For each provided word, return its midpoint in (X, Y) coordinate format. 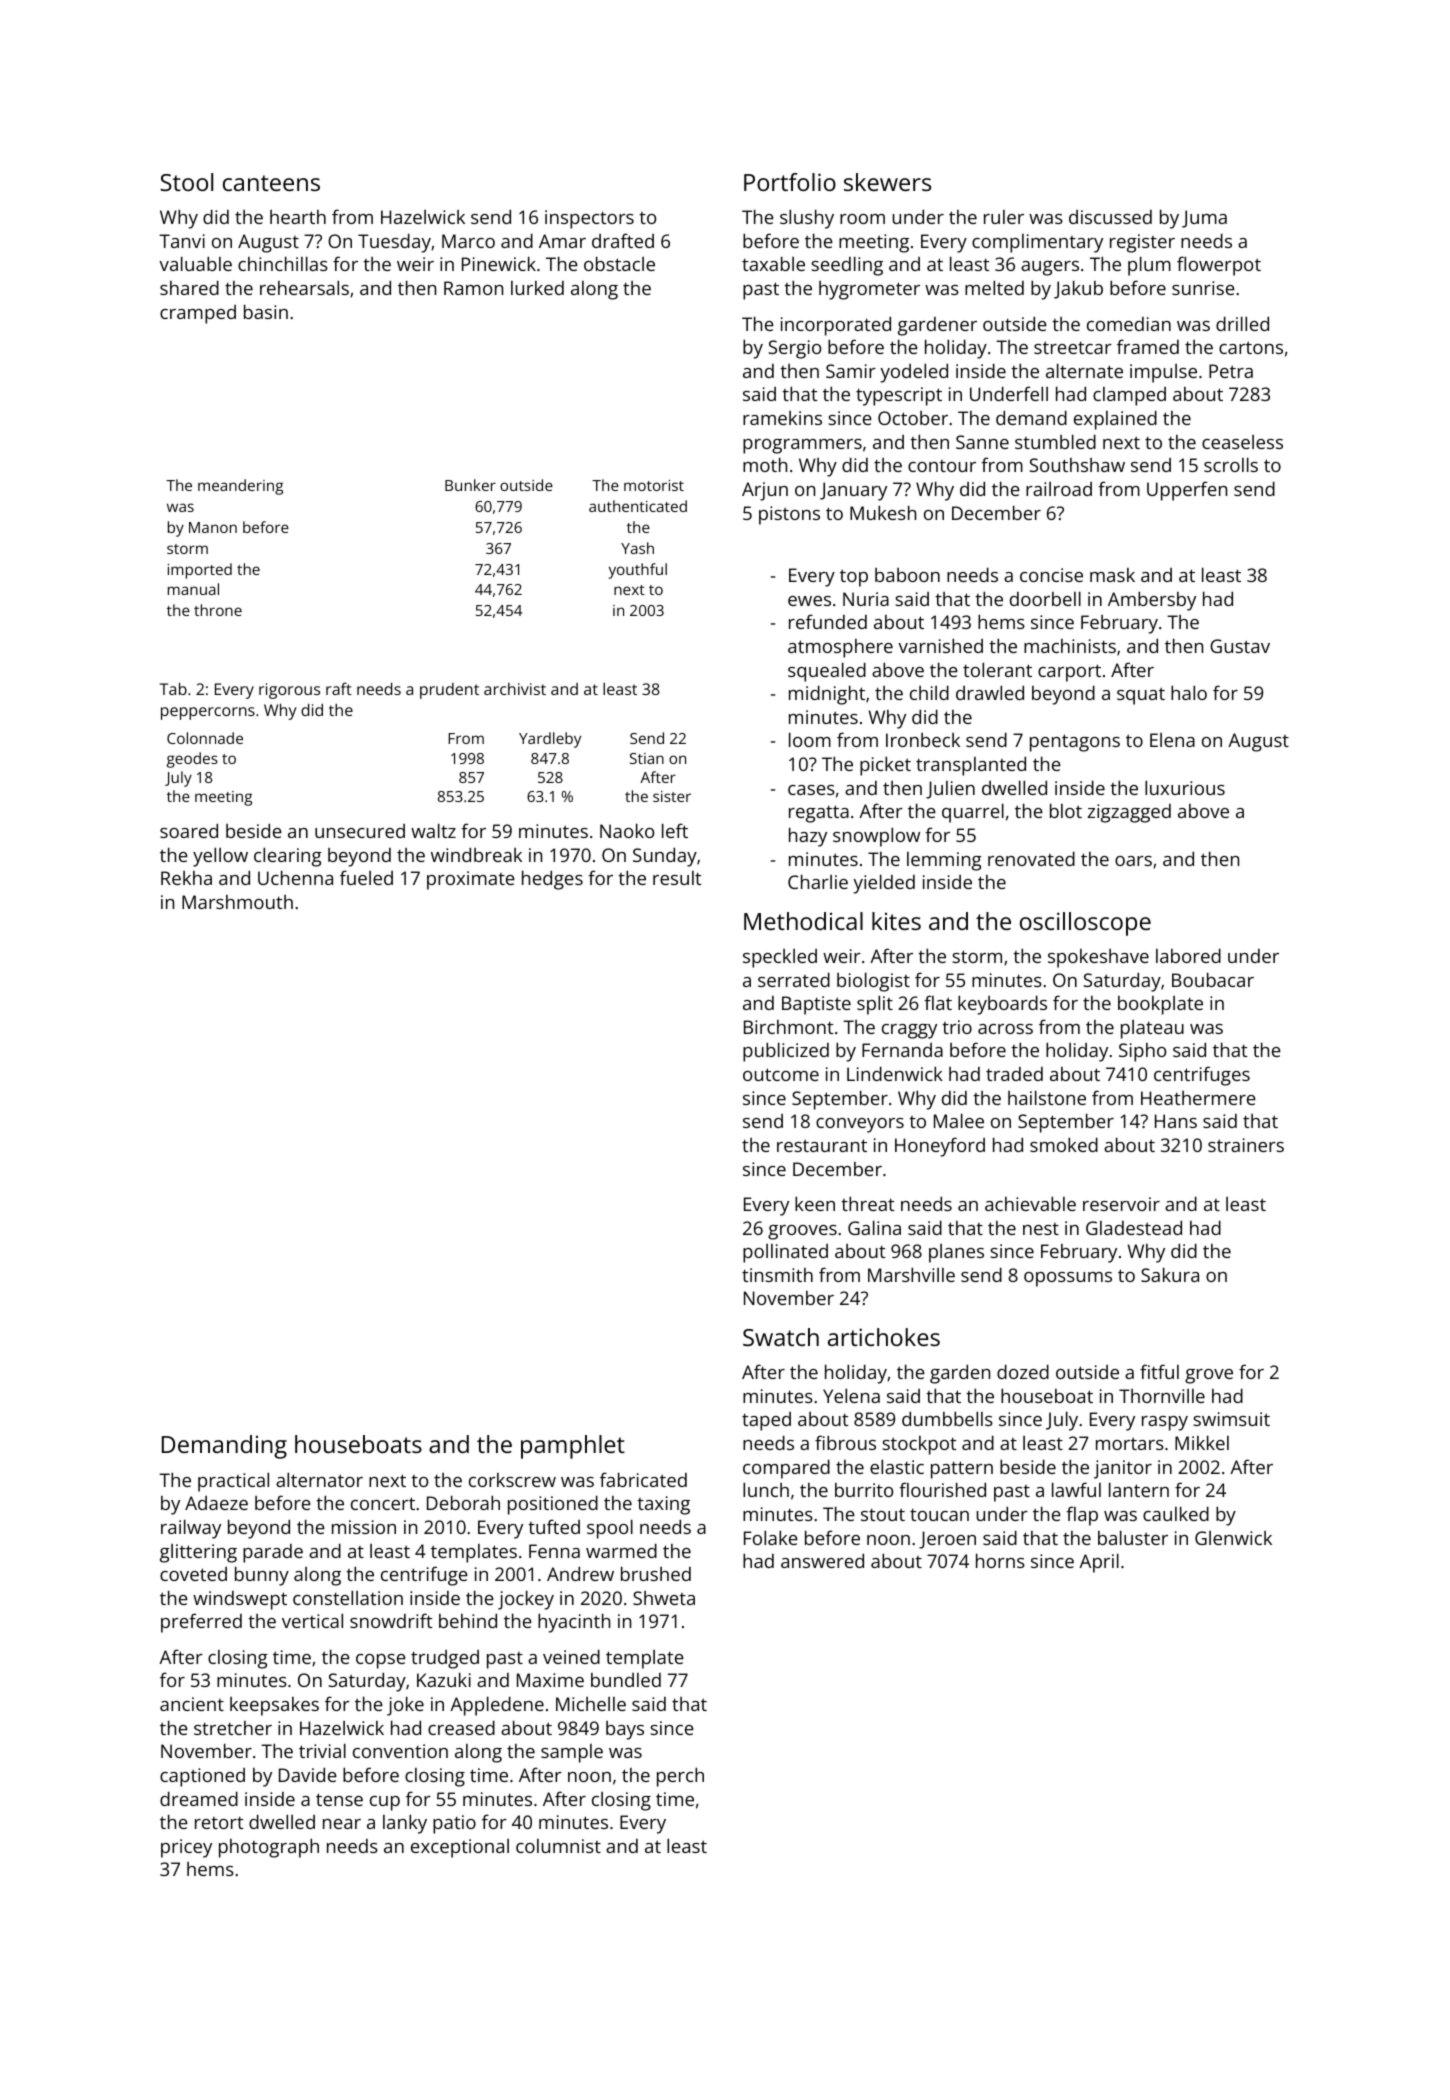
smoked (1064, 1144)
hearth (298, 217)
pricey (186, 1848)
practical (233, 1482)
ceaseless (1242, 442)
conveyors (860, 1125)
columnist (558, 1846)
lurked (537, 288)
